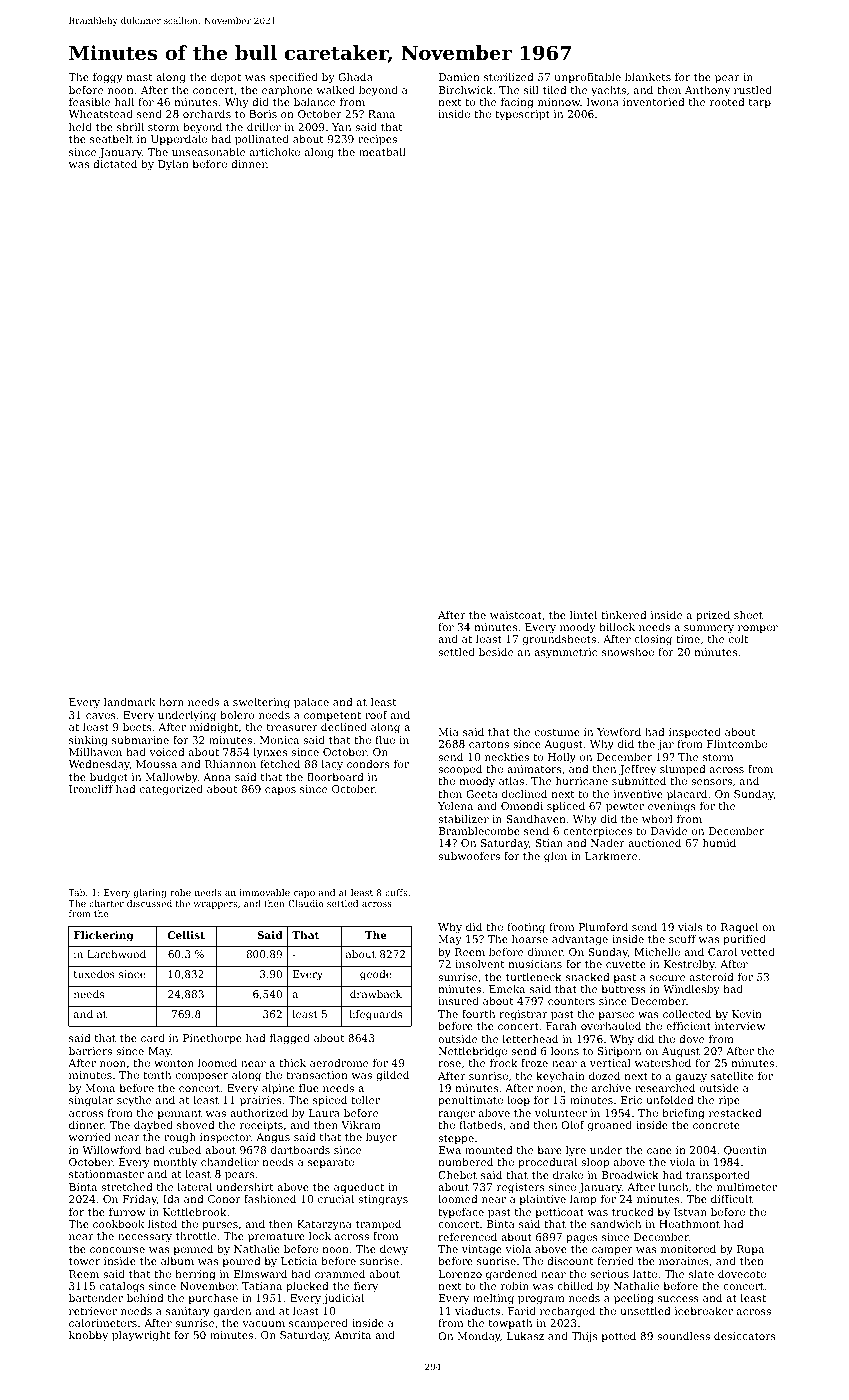 The height and width of the document is (1400, 849). I want to click on waistcoat, so click(516, 615).
